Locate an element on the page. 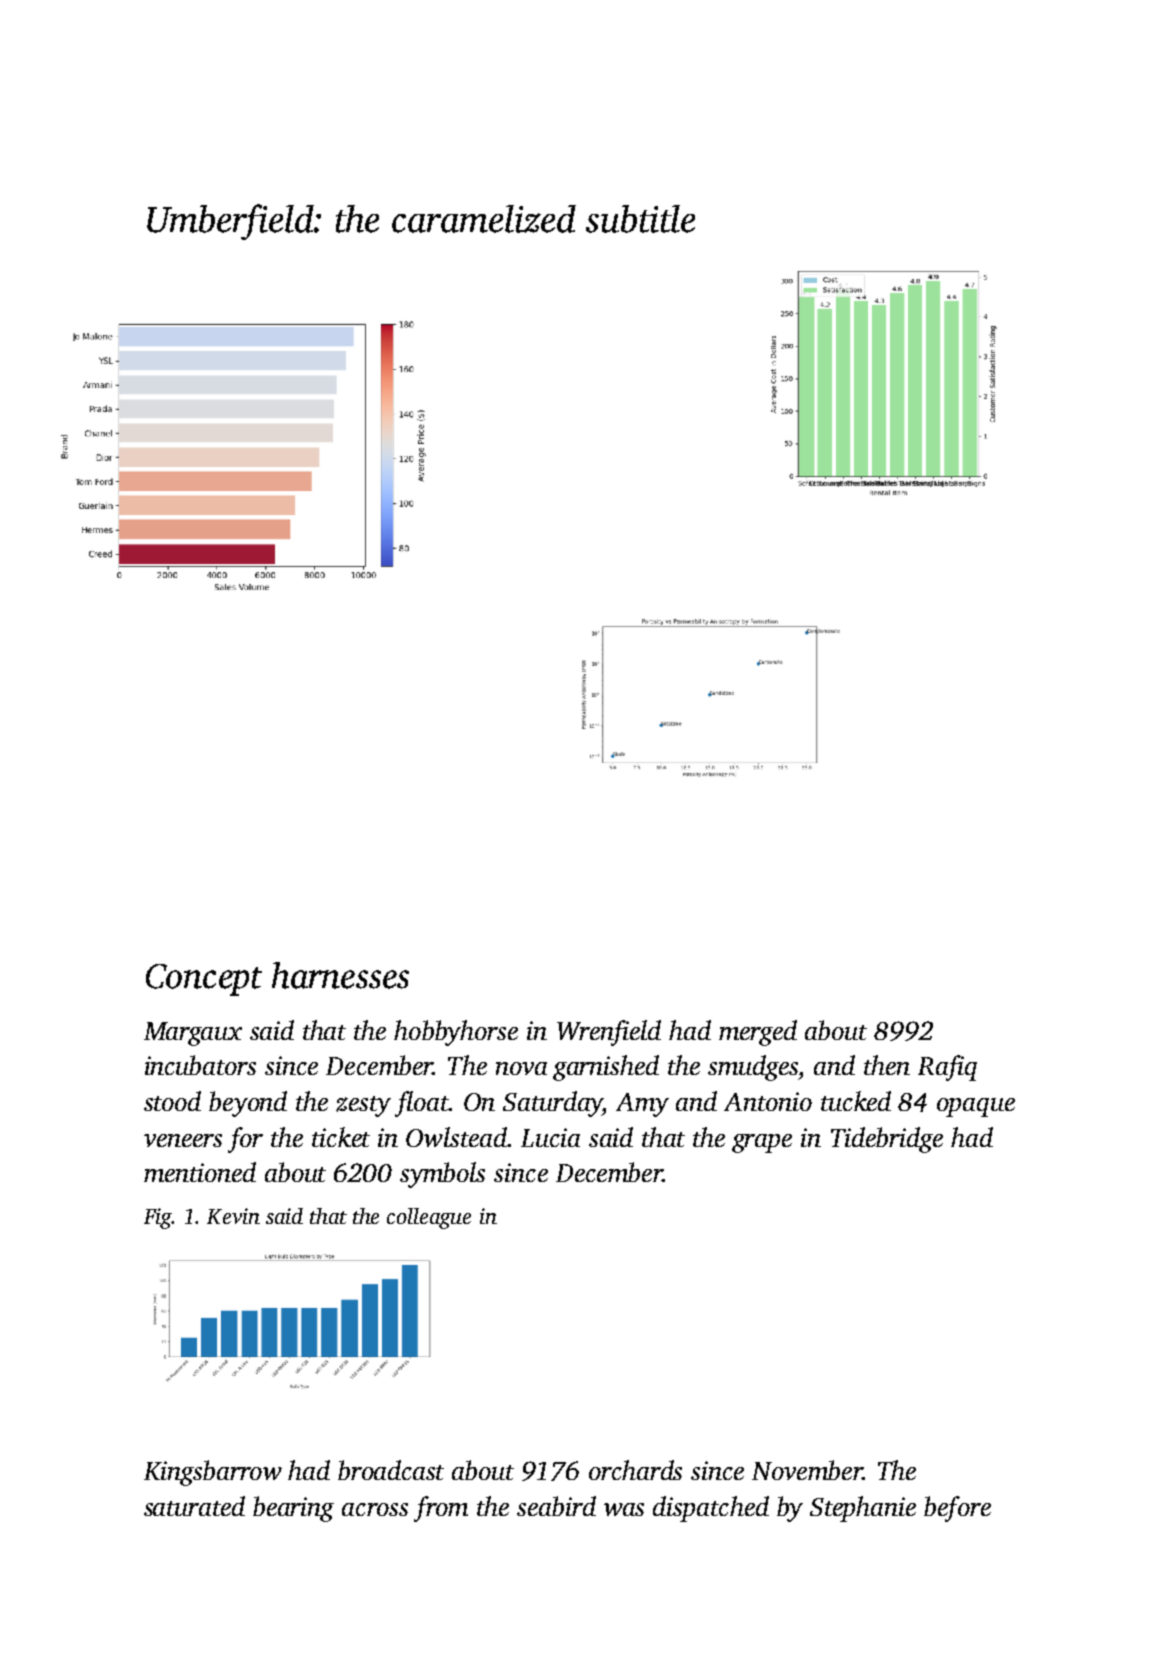  colleague is located at coordinates (429, 1218).
